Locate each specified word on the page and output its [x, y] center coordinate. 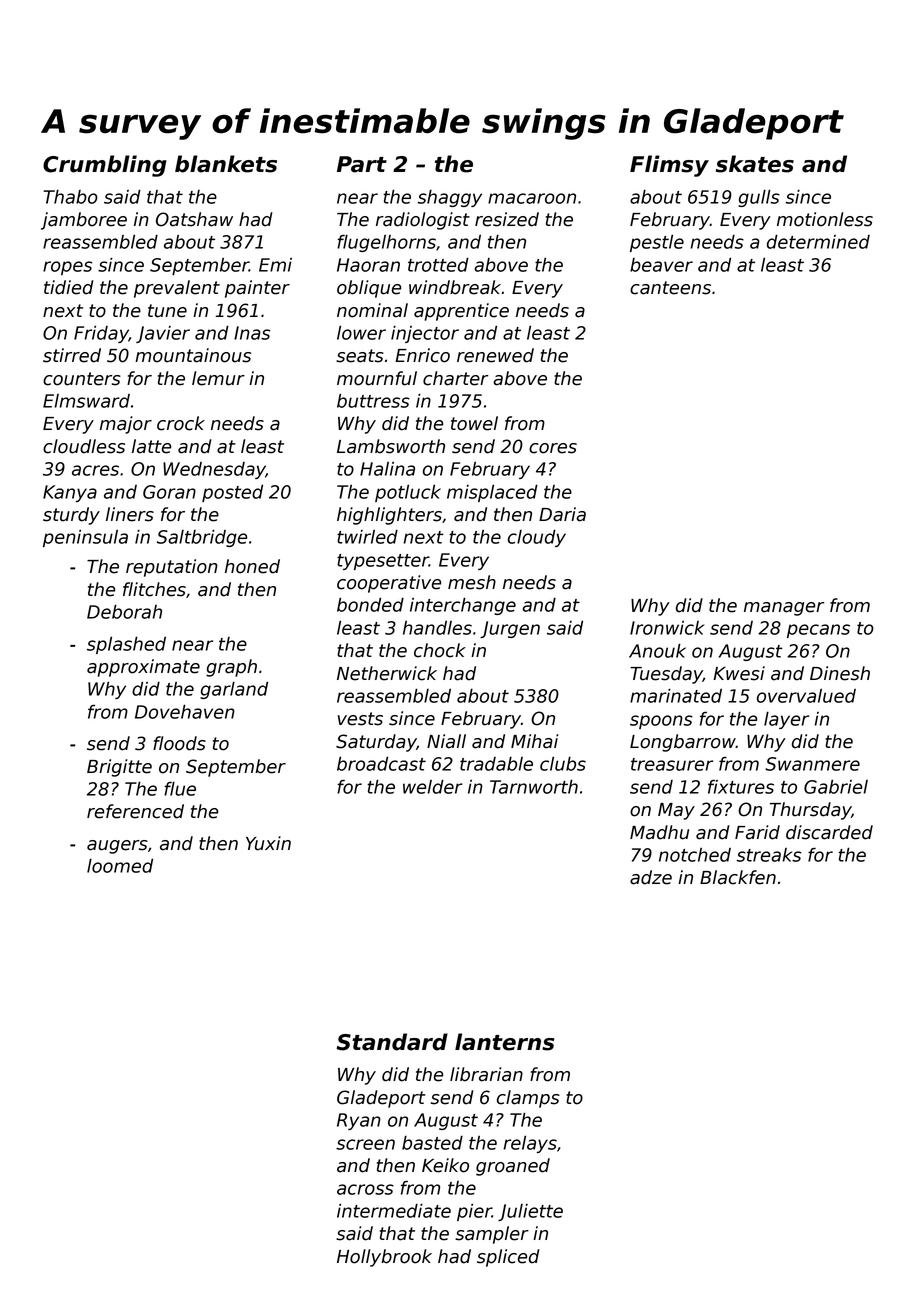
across [365, 1189]
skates [755, 164]
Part [362, 164]
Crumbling [105, 166]
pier [474, 1212]
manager [784, 609]
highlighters [389, 516]
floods [179, 743]
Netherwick [387, 673]
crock [181, 423]
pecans [818, 631]
